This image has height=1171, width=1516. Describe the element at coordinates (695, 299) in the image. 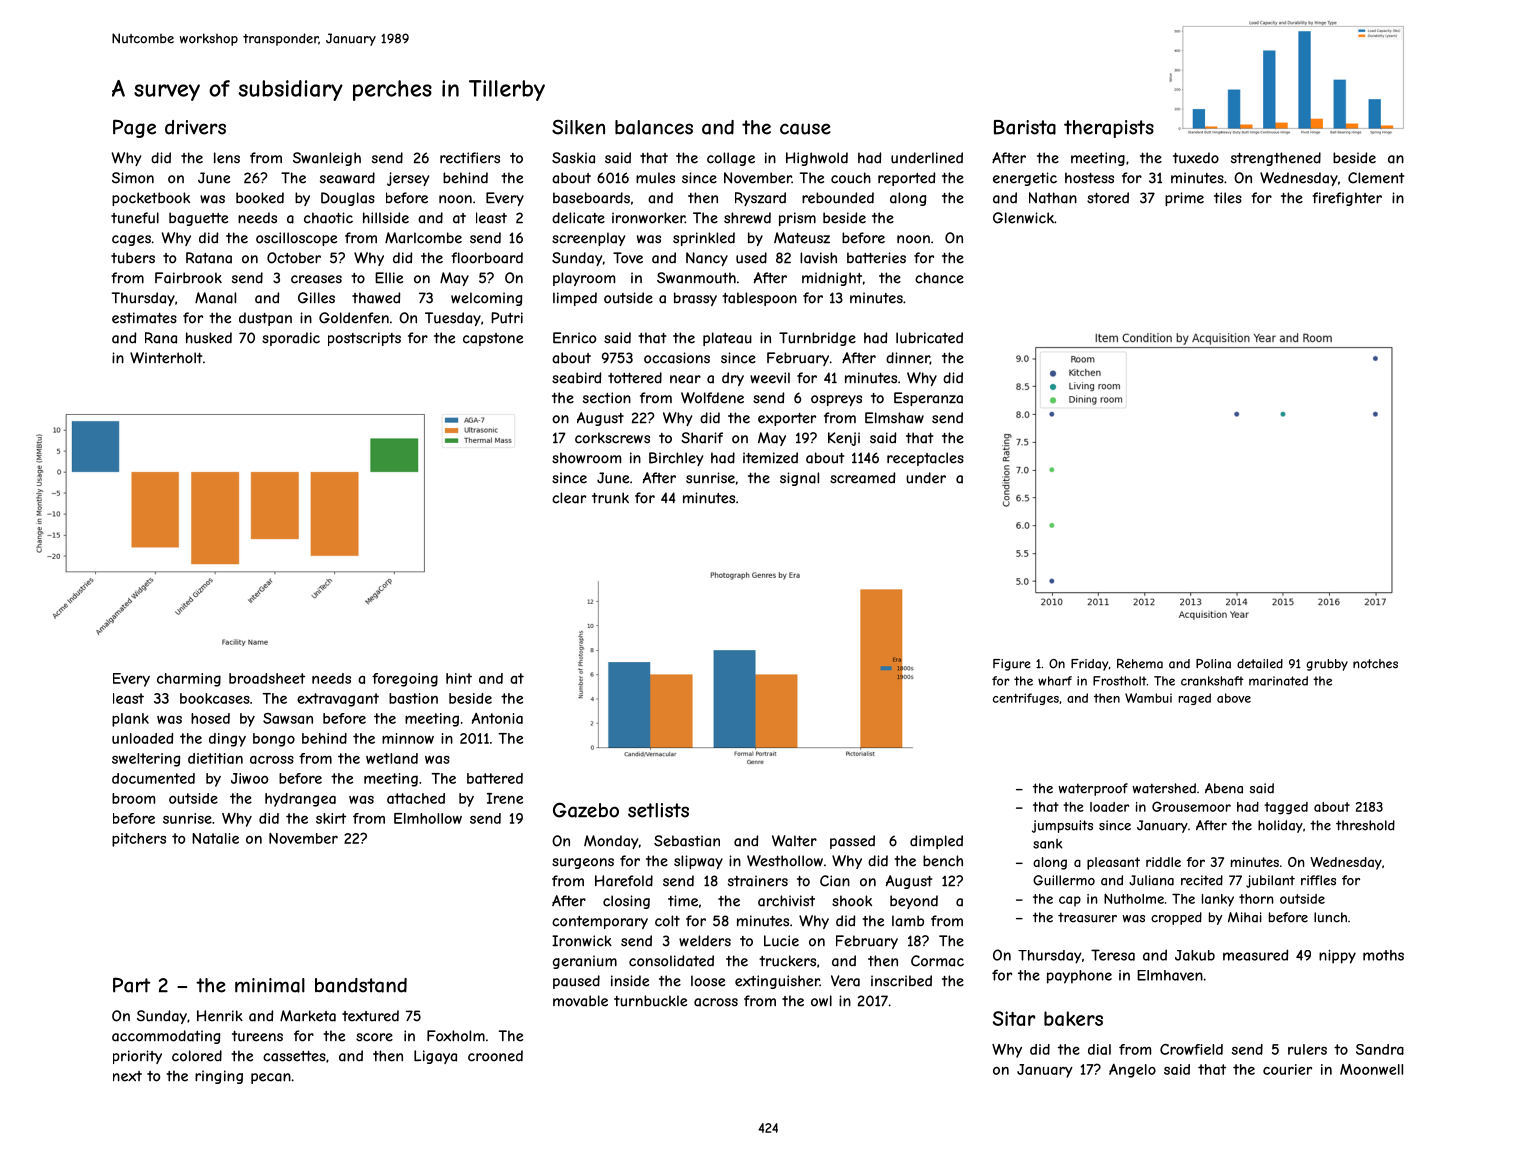

I see `brassy` at that location.
